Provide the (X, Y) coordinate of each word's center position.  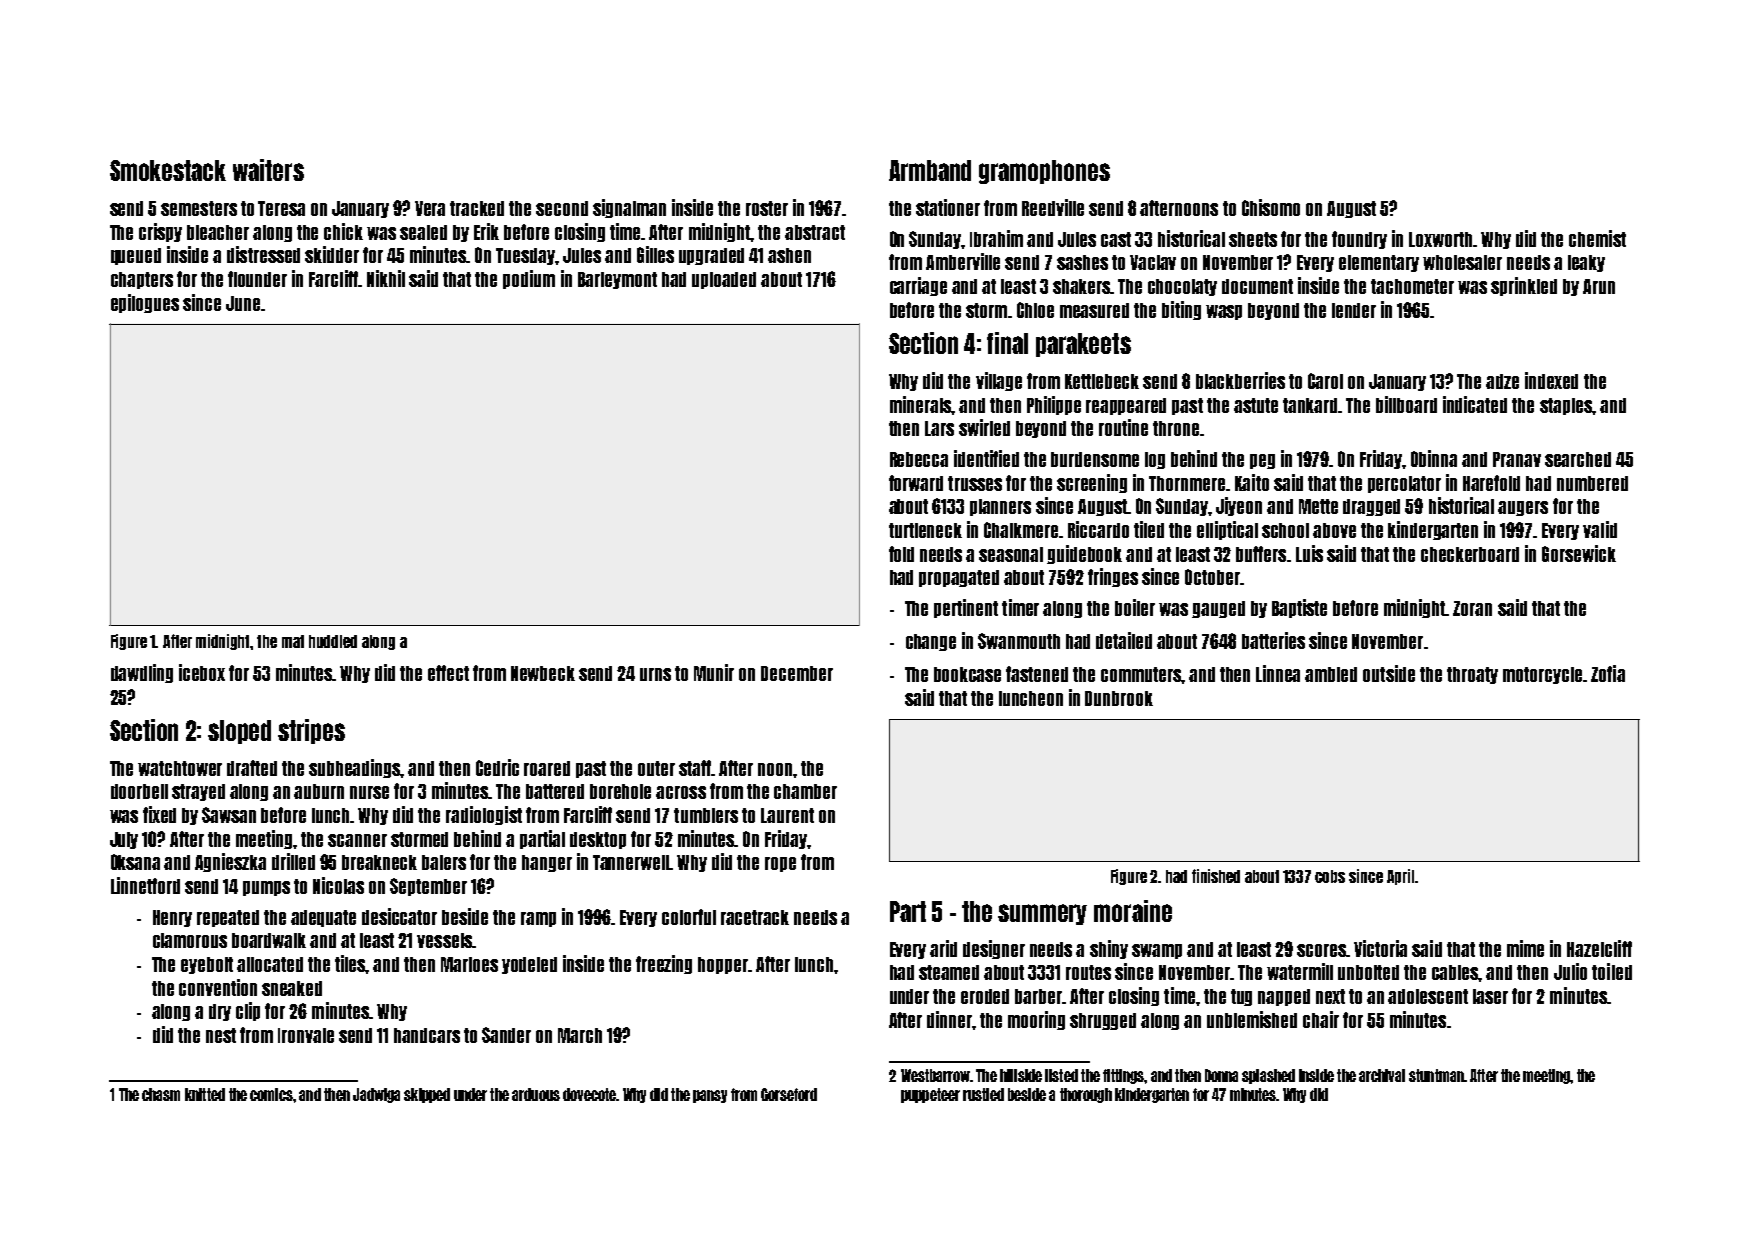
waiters (268, 170)
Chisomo (1271, 207)
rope (780, 864)
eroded (985, 996)
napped (1284, 997)
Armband (930, 170)
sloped (239, 732)
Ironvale (306, 1035)
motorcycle (1542, 675)
